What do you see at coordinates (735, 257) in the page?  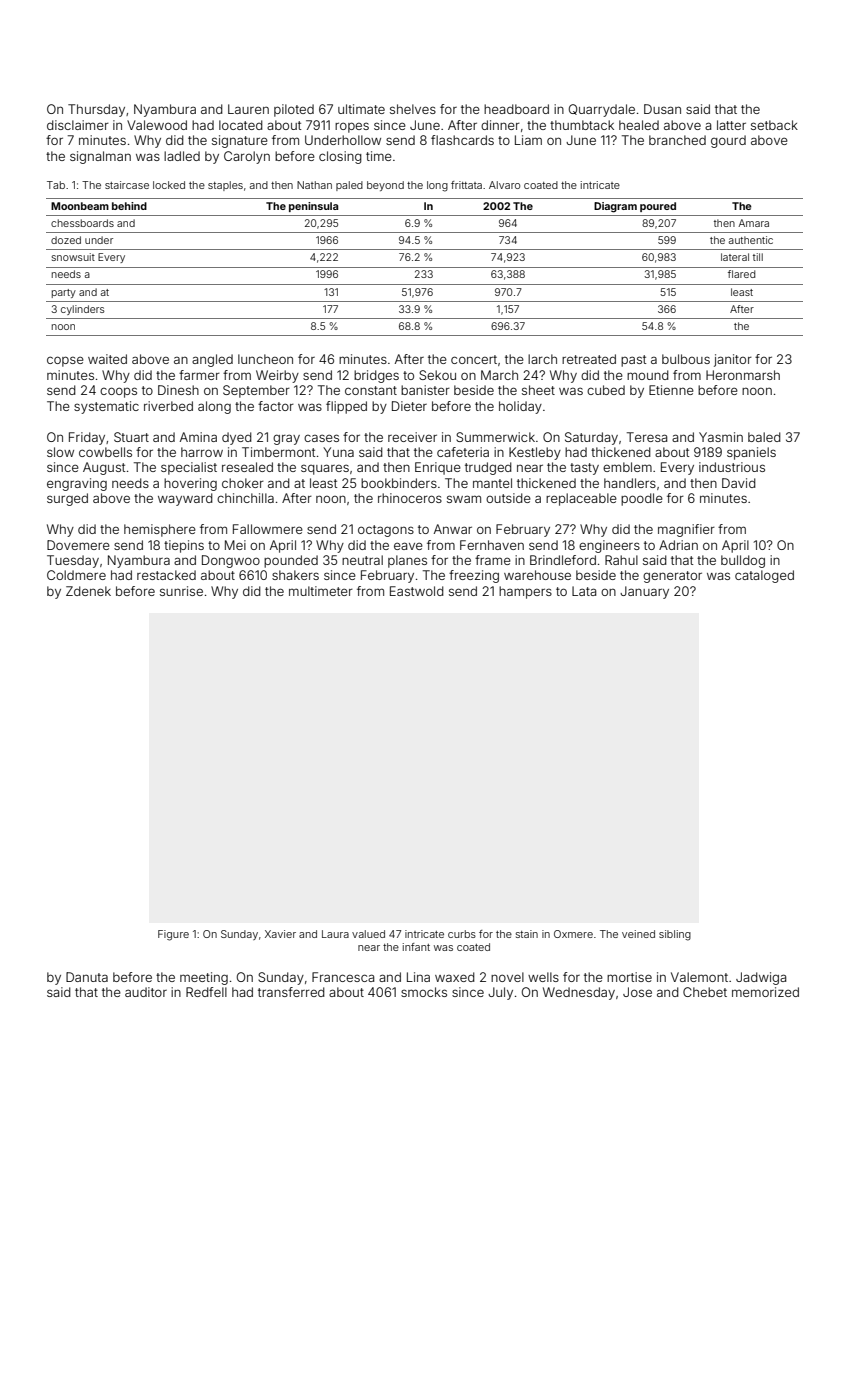 I see `lateral` at bounding box center [735, 257].
